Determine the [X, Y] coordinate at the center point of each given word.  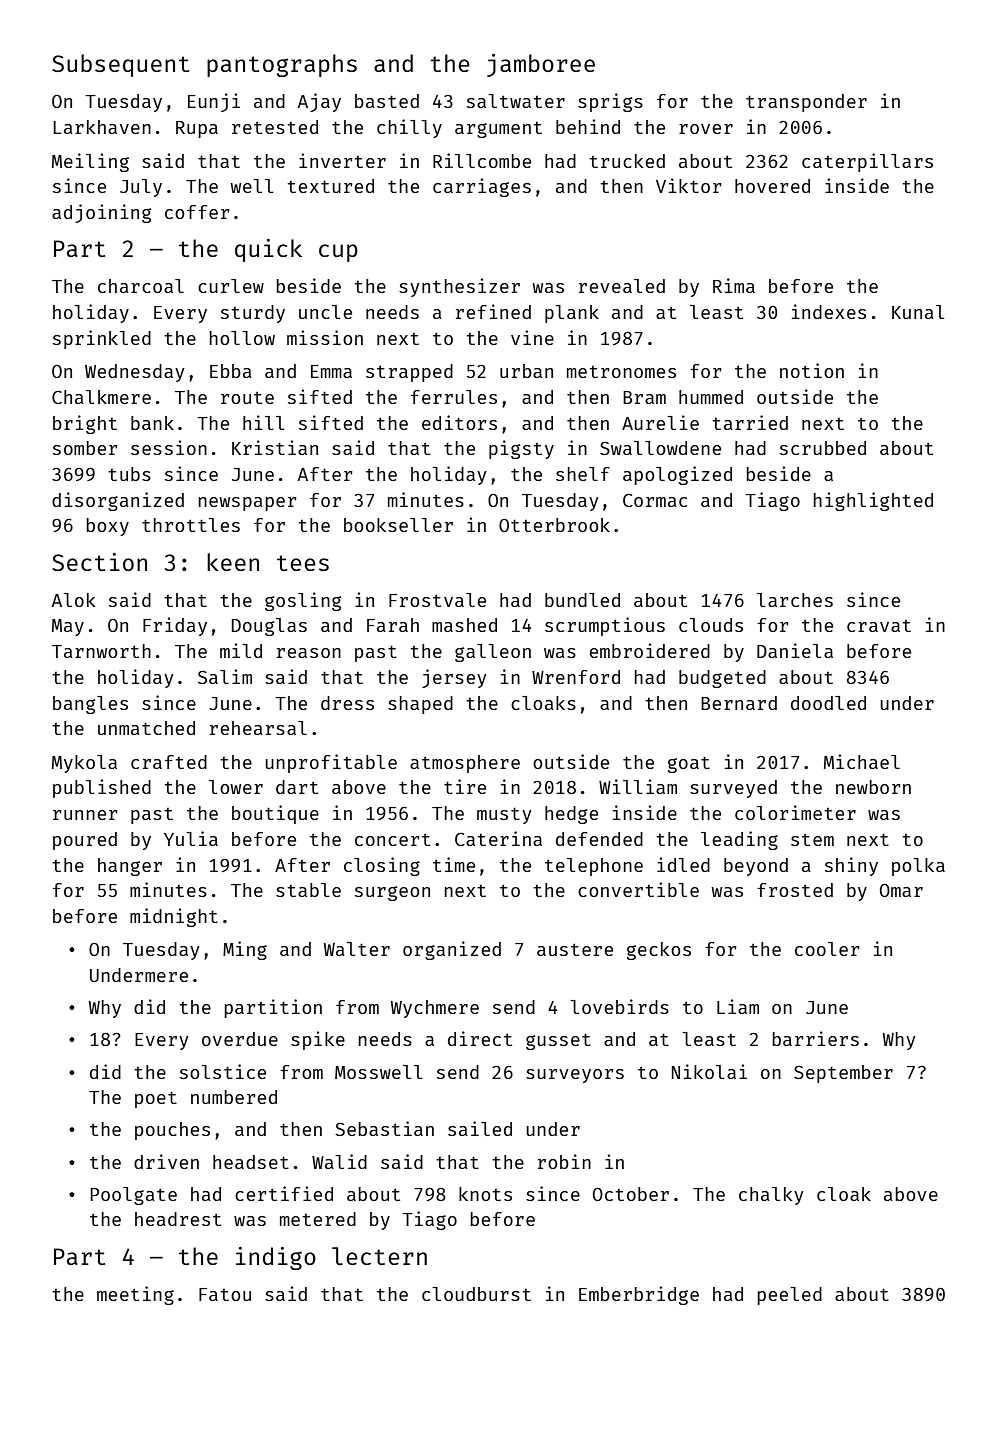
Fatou [225, 1294]
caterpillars [867, 162]
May [68, 627]
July [141, 188]
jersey [454, 678]
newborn [873, 787]
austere [575, 949]
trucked [627, 161]
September [843, 1074]
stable [308, 890]
